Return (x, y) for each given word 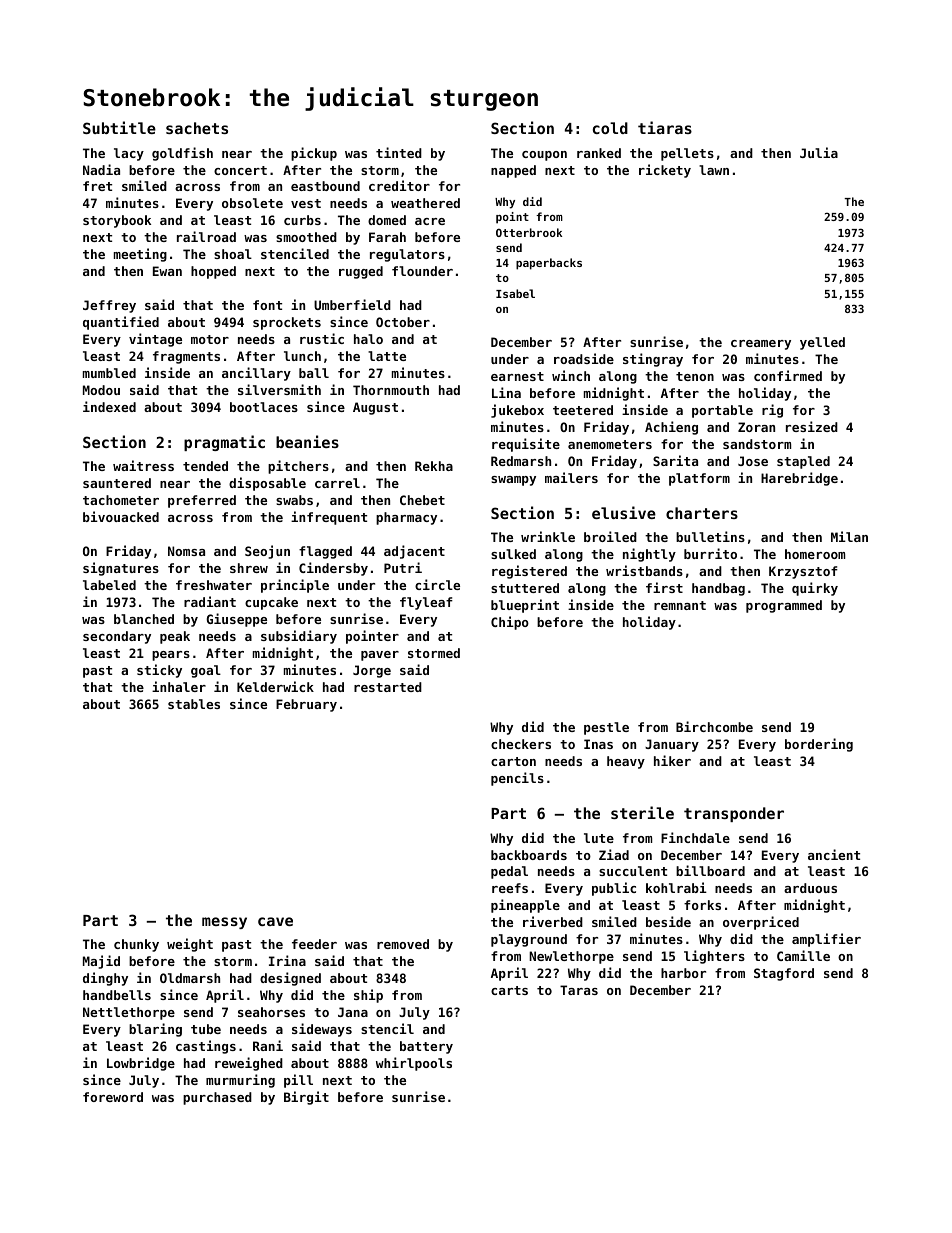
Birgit (306, 1098)
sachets (197, 128)
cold (610, 128)
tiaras (665, 127)
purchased (217, 1098)
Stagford (784, 974)
